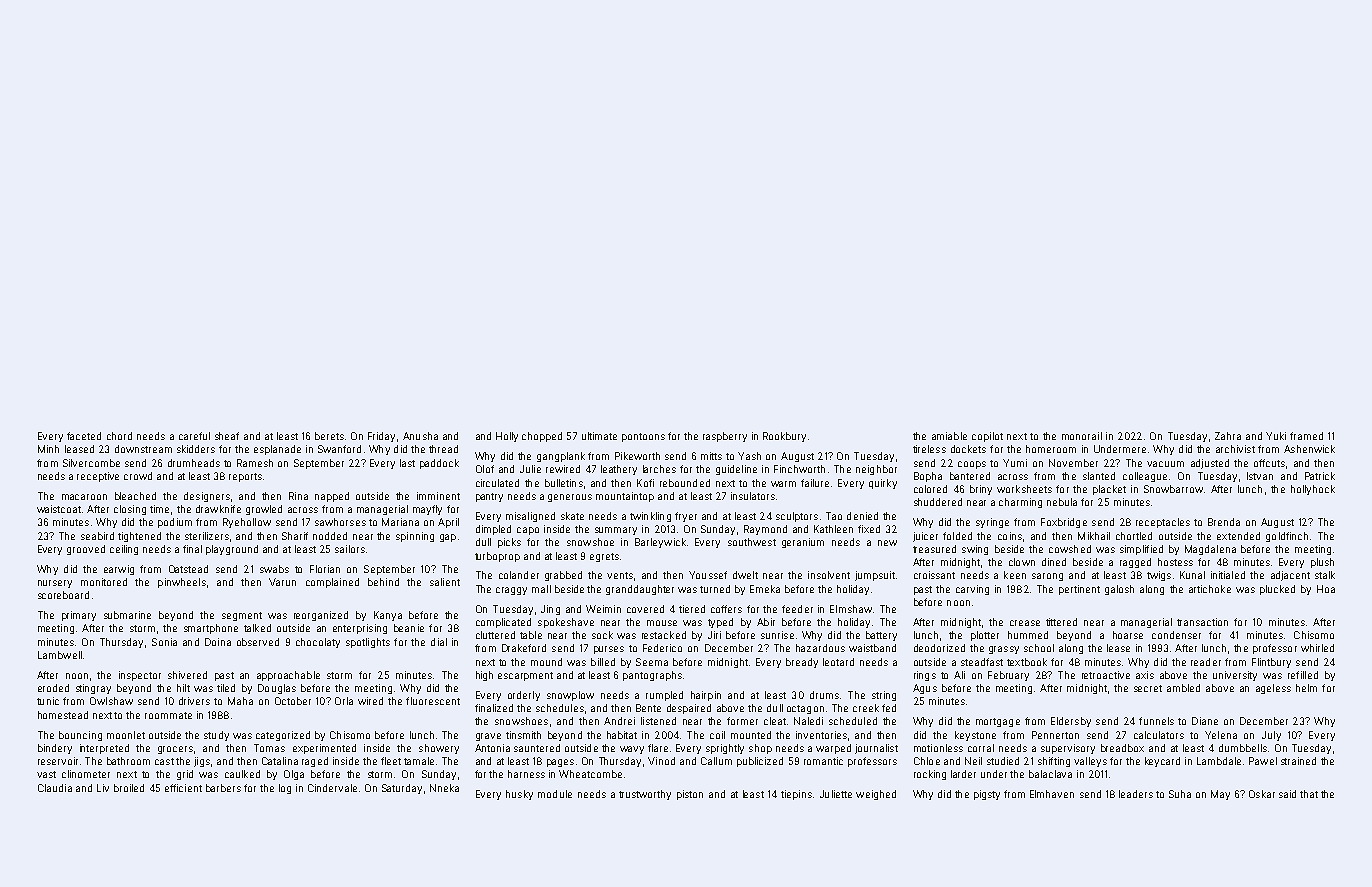 The image size is (1372, 887). I want to click on clown, so click(1022, 562).
